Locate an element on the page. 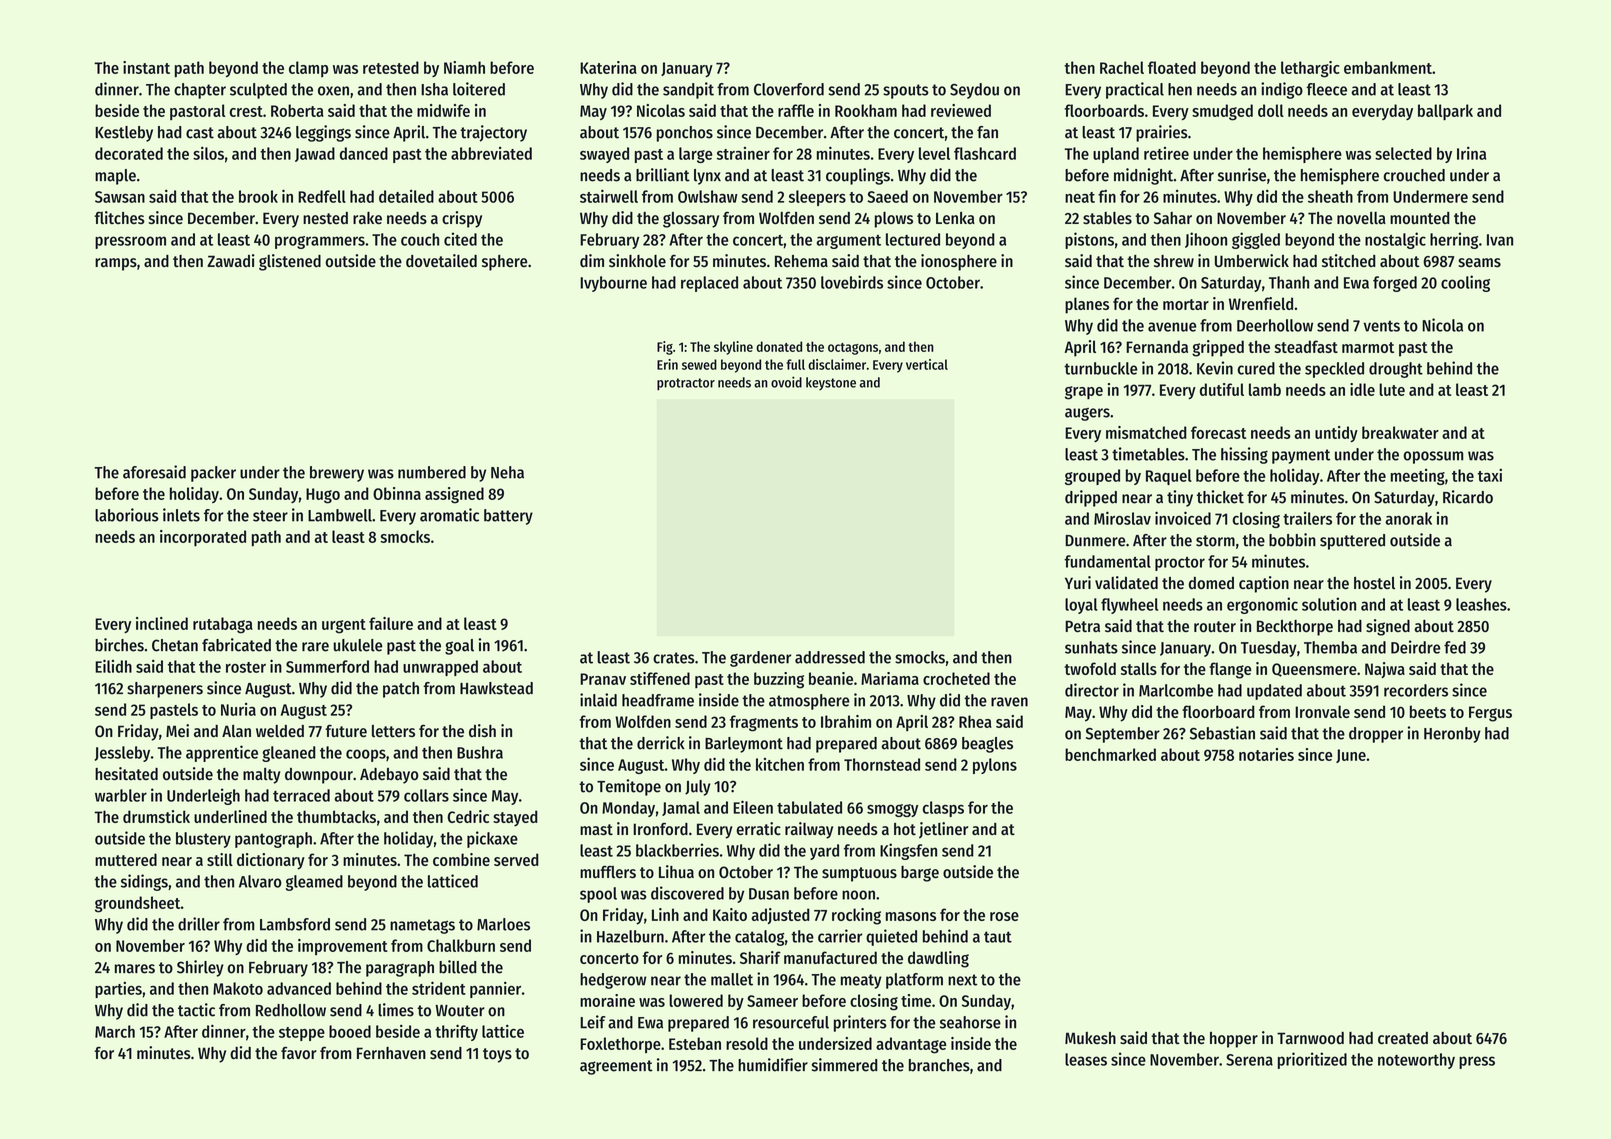 Image resolution: width=1611 pixels, height=1139 pixels. lynx is located at coordinates (707, 177).
